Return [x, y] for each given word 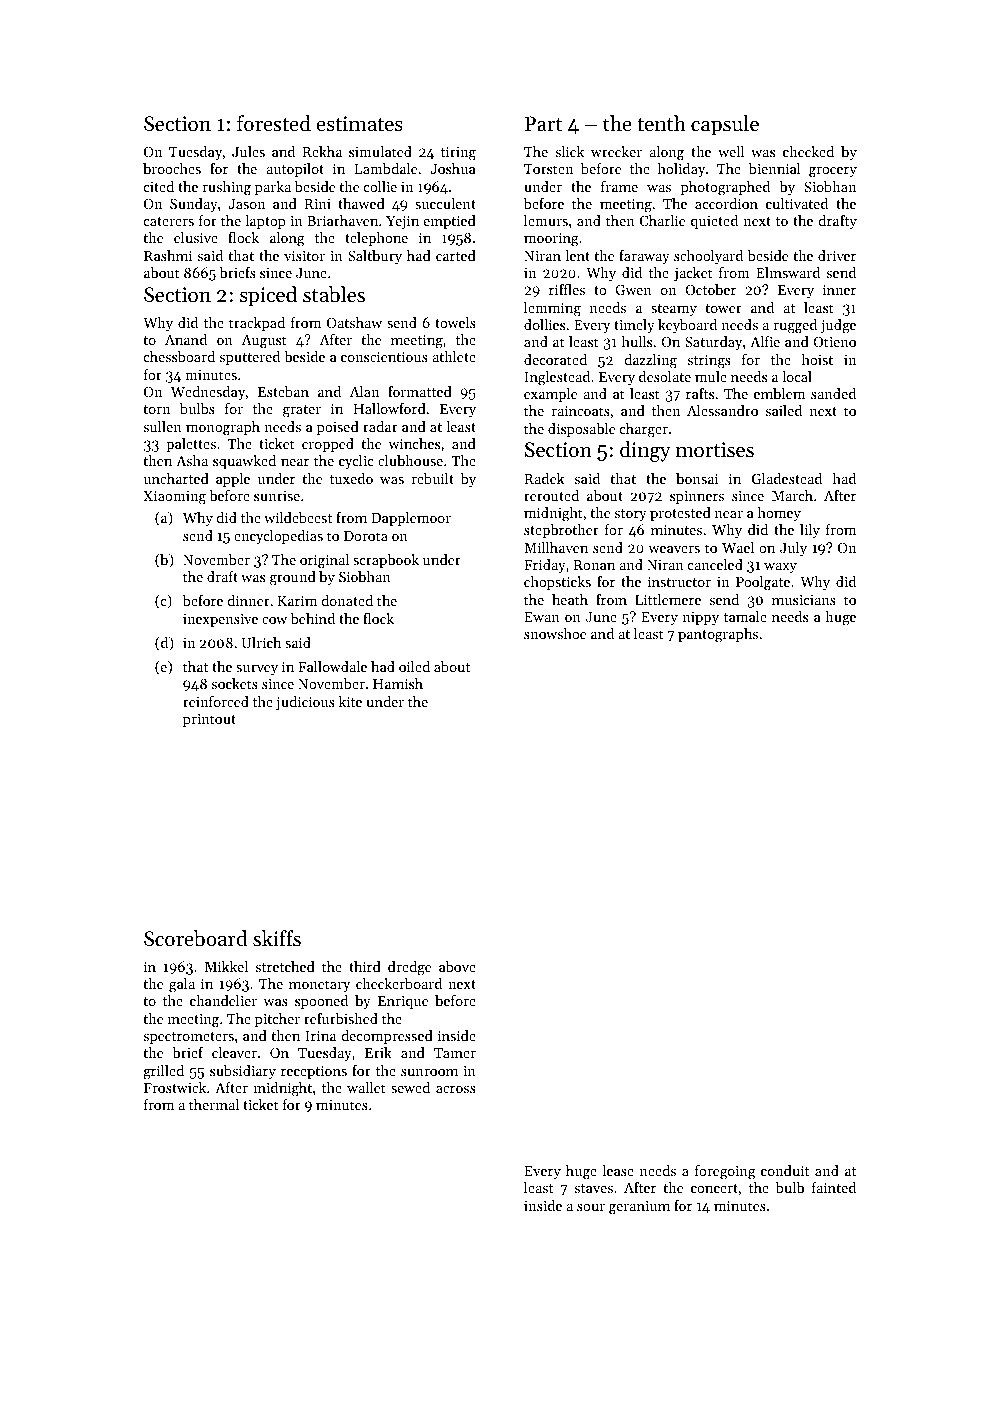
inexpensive [220, 620]
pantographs [718, 635]
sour [591, 1207]
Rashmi [168, 255]
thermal [214, 1104]
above [457, 966]
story [631, 515]
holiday [681, 170]
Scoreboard [195, 938]
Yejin [402, 222]
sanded [833, 393]
